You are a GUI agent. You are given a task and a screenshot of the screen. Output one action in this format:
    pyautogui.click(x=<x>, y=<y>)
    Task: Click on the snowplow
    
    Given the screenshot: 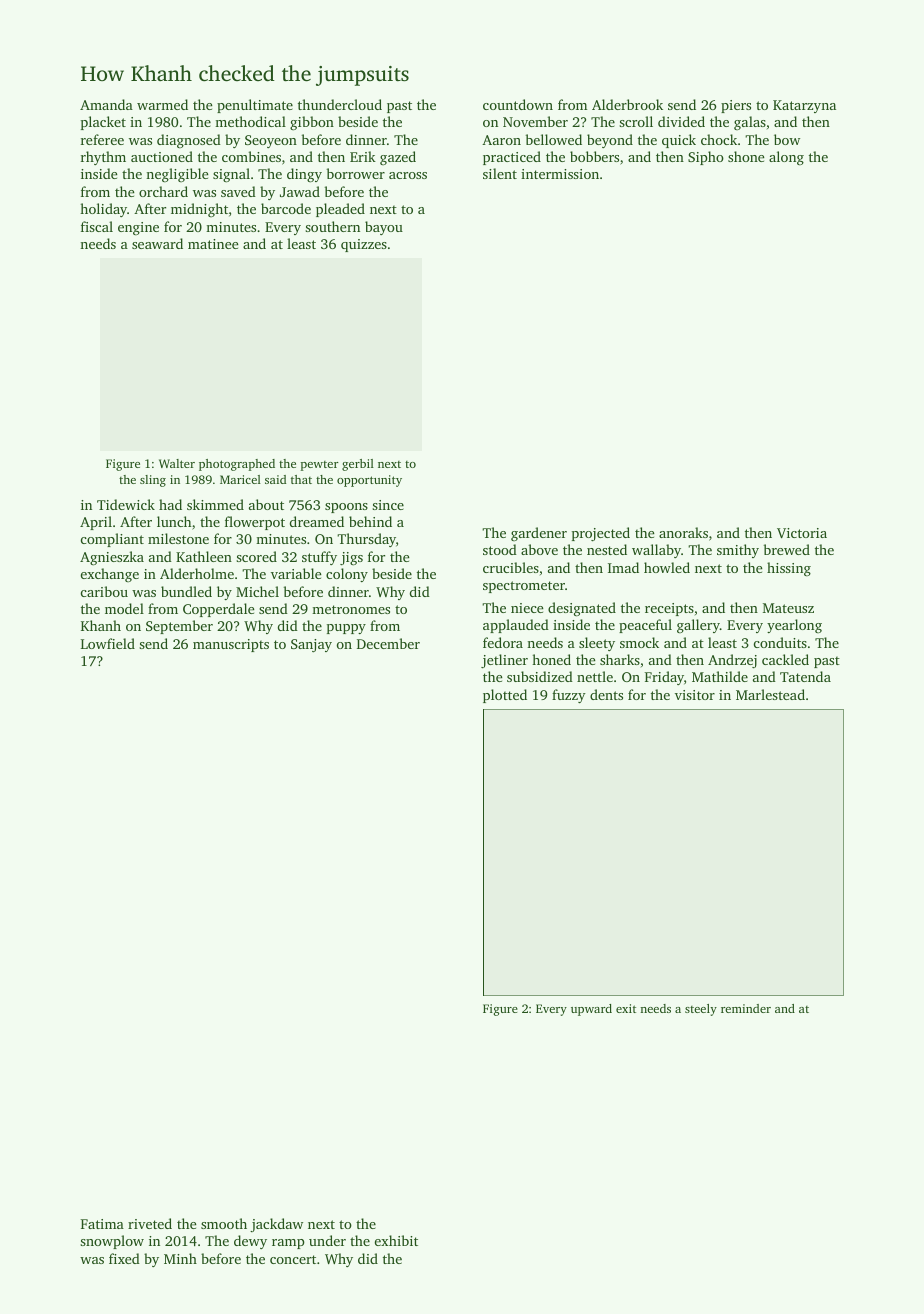 What is the action you would take?
    pyautogui.click(x=112, y=1242)
